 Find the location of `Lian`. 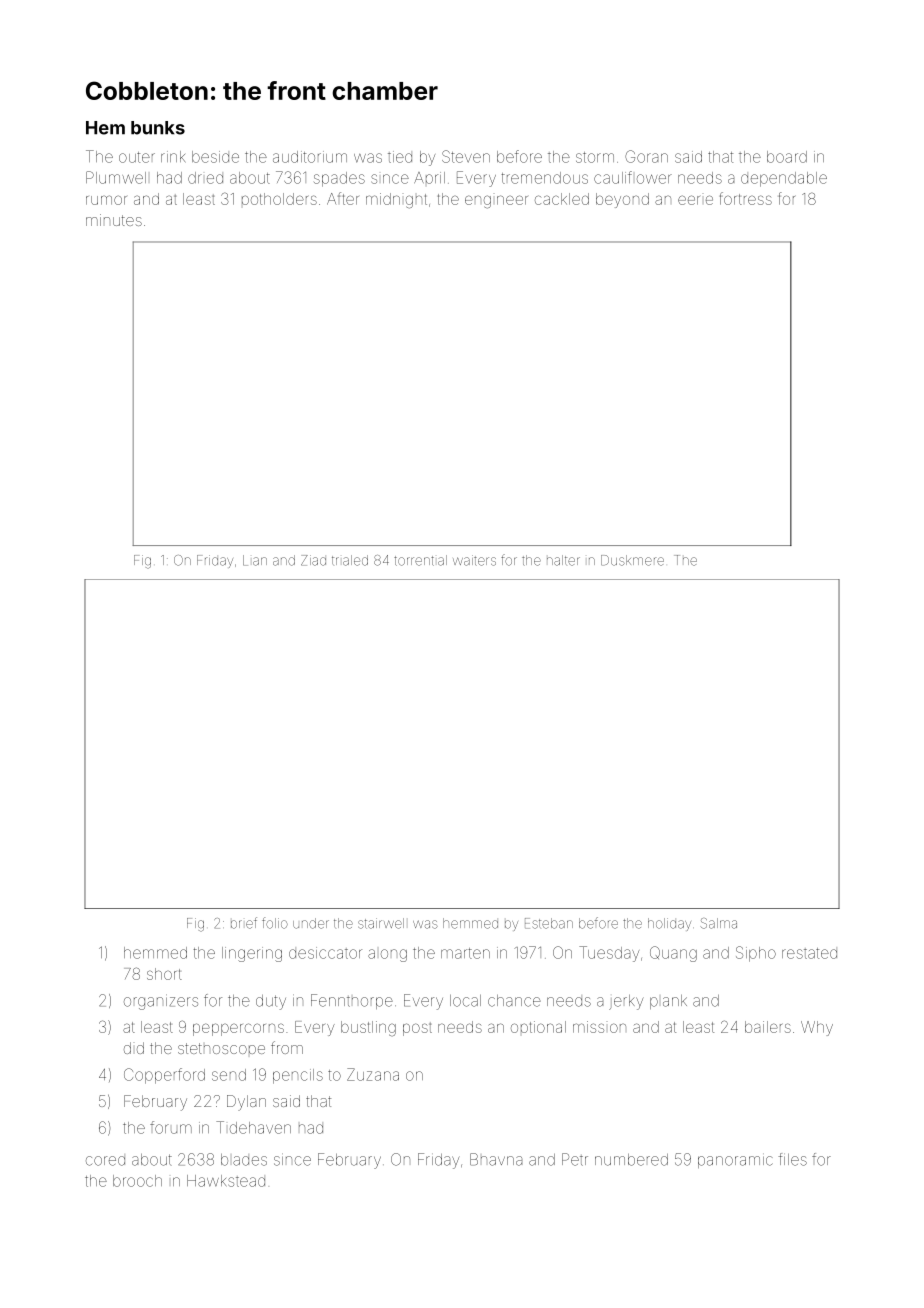

Lian is located at coordinates (255, 560).
